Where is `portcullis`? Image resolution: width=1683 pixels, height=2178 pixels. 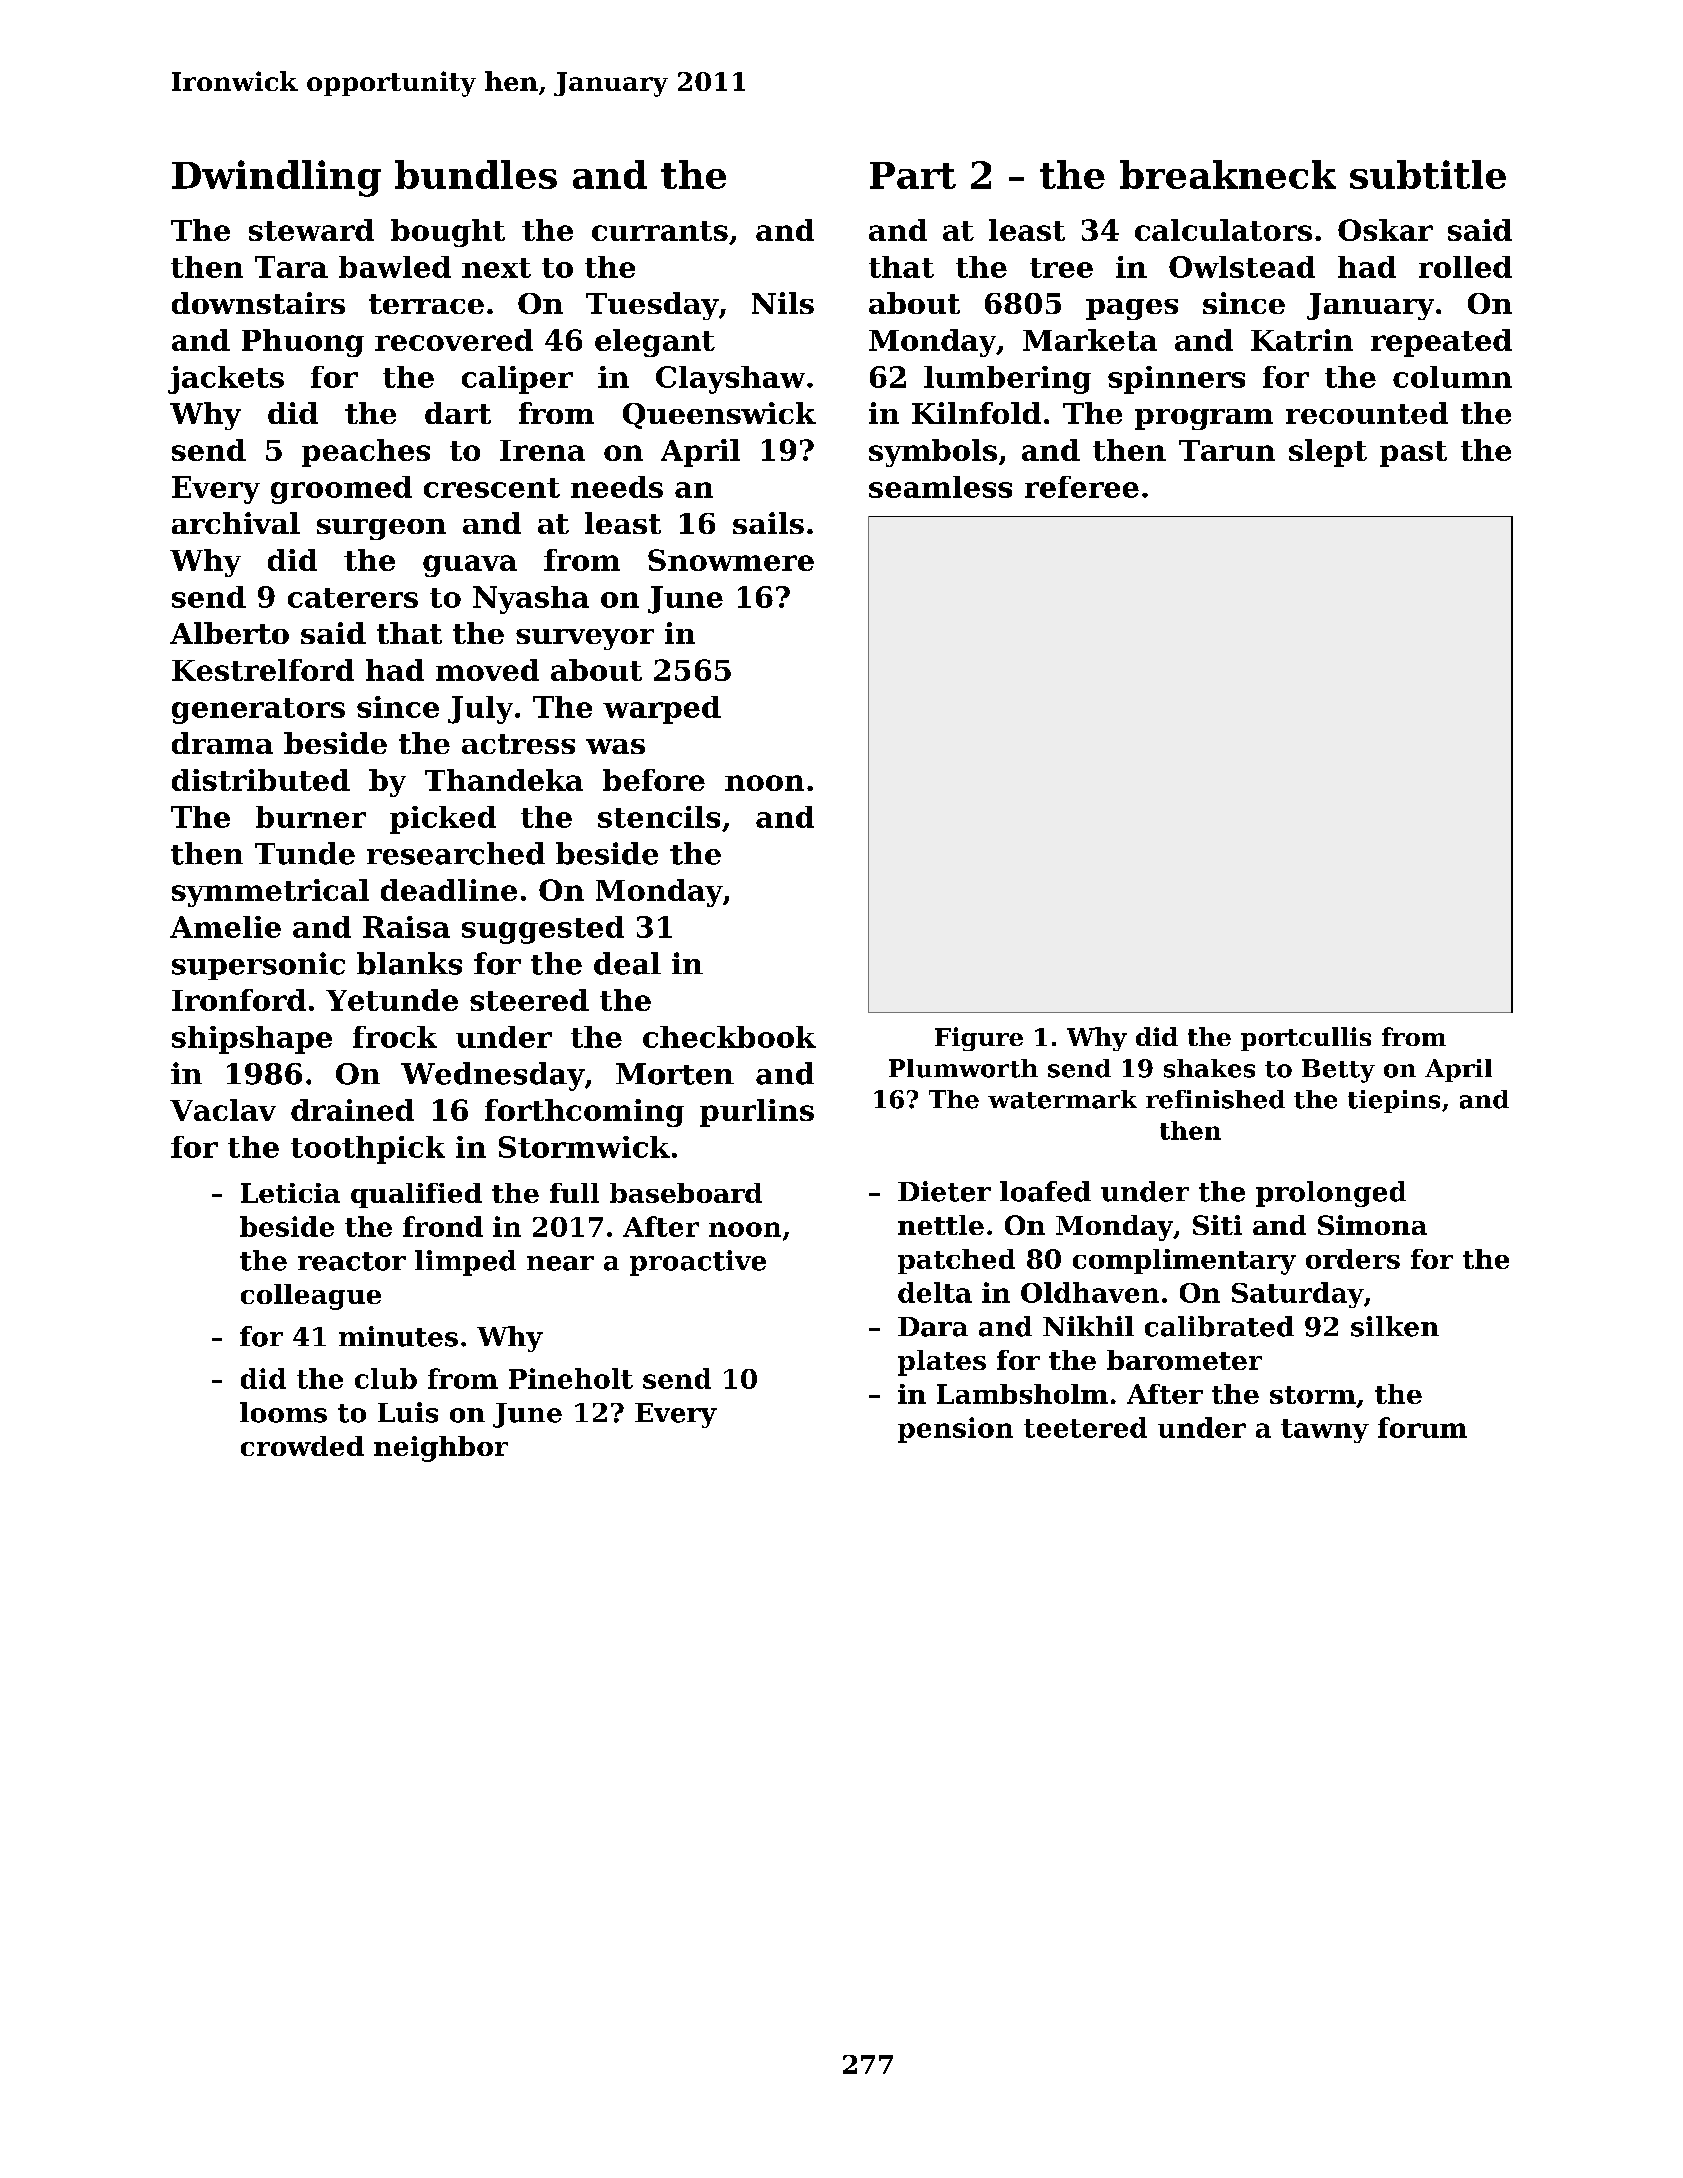
portcullis is located at coordinates (1306, 1039).
